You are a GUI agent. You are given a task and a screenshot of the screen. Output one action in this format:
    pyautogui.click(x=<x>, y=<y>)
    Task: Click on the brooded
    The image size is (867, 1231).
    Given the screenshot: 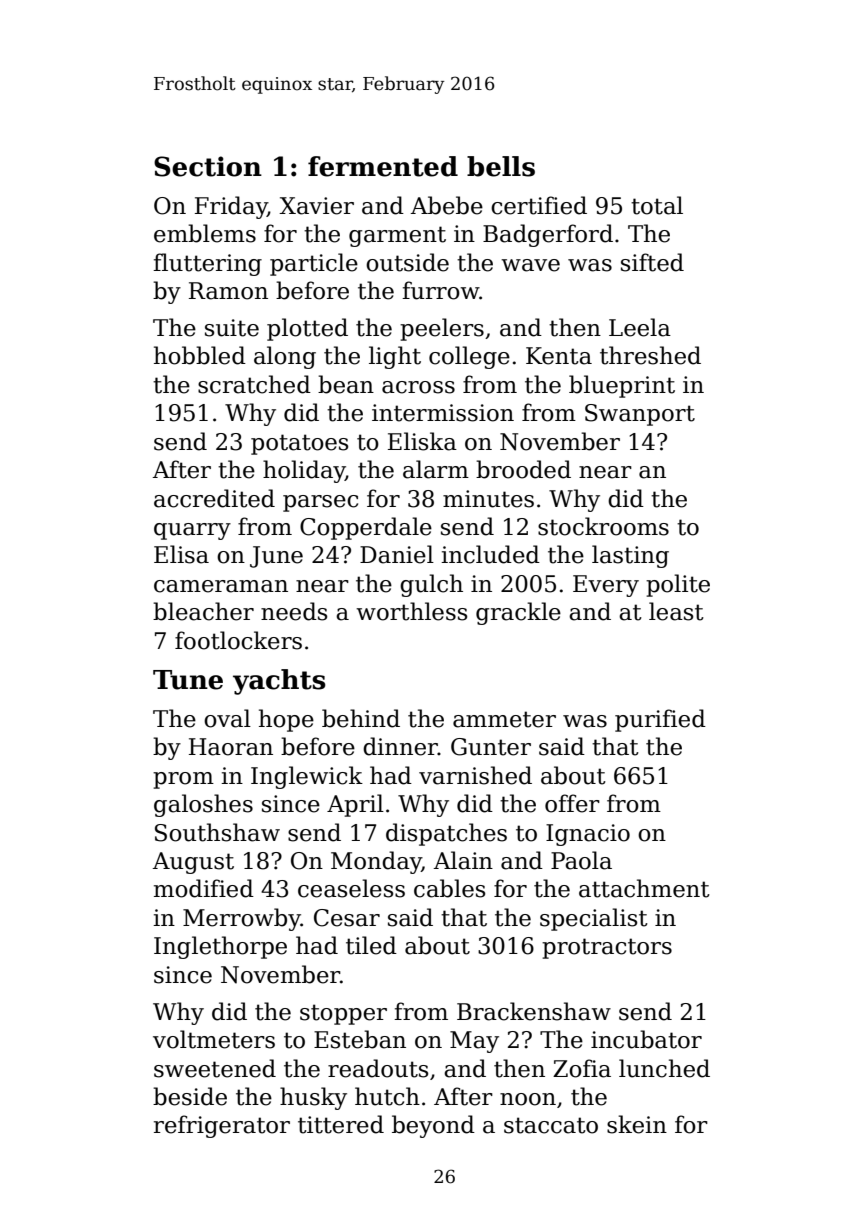 What is the action you would take?
    pyautogui.click(x=523, y=469)
